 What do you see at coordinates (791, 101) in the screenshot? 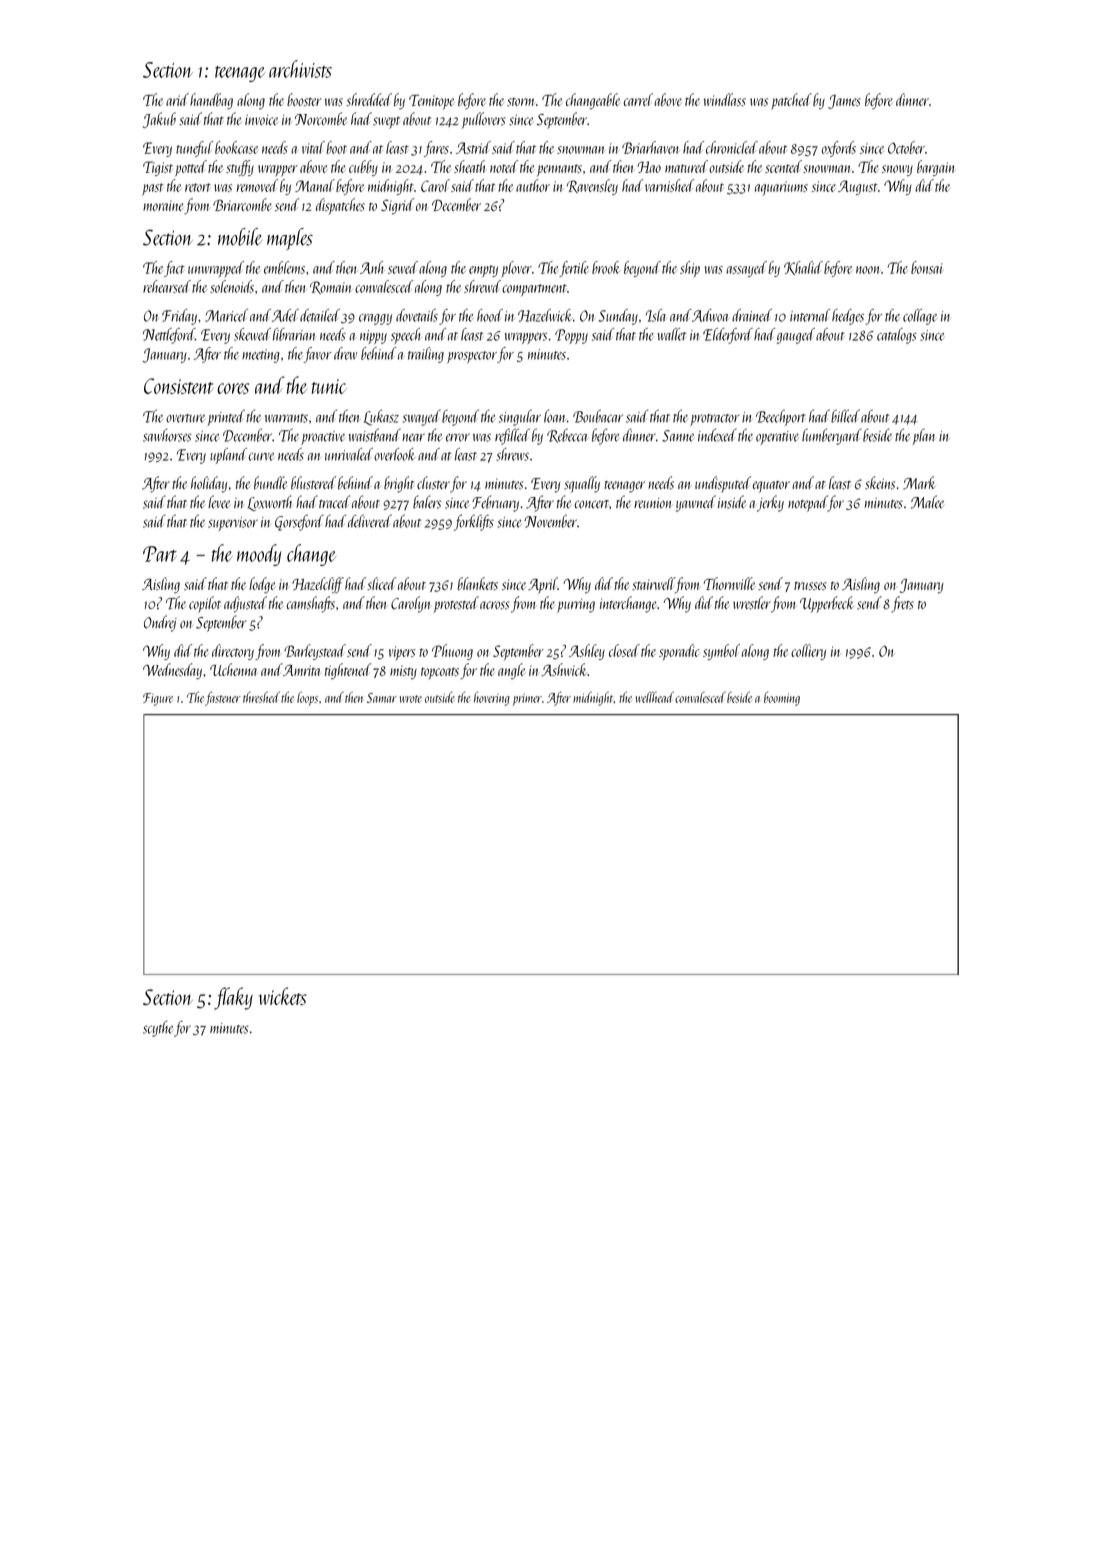
I see `patched` at bounding box center [791, 101].
